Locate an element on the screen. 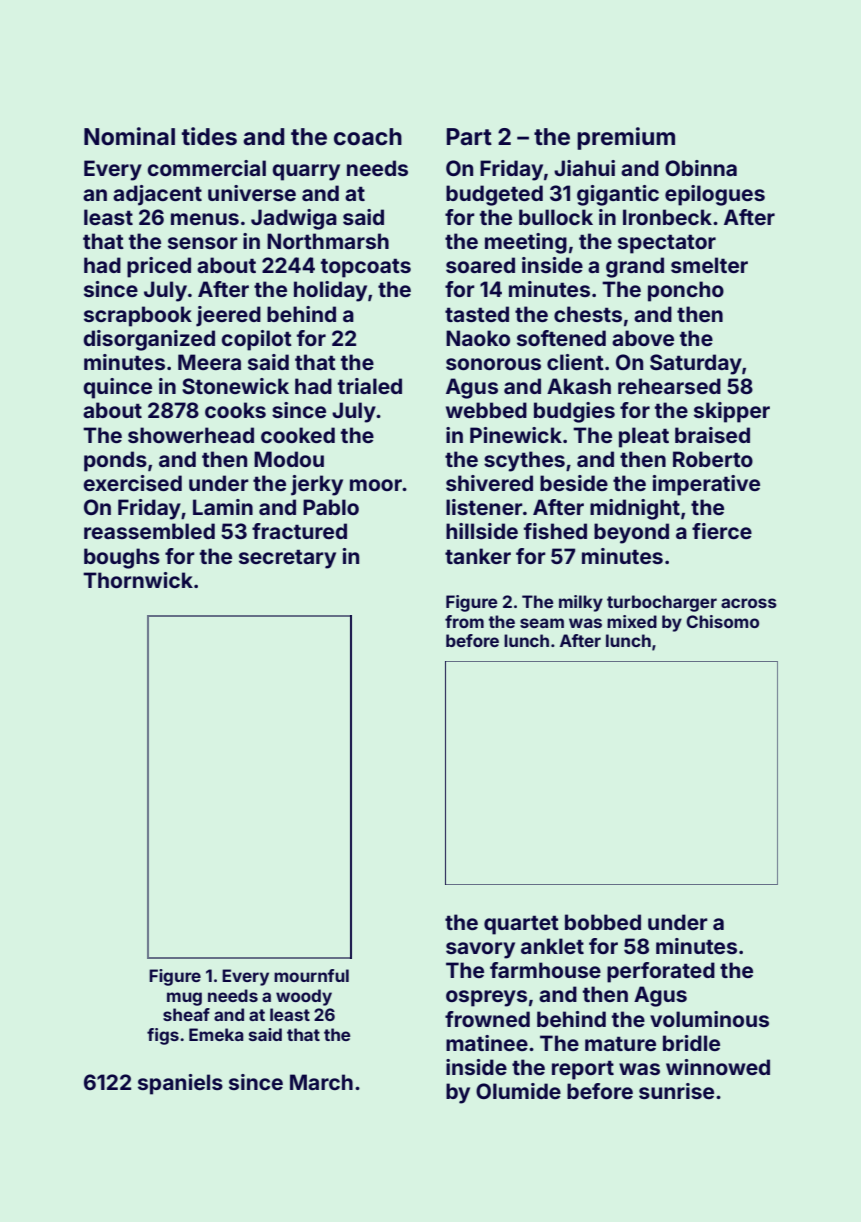 The width and height of the screenshot is (861, 1222). quartet is located at coordinates (521, 925).
